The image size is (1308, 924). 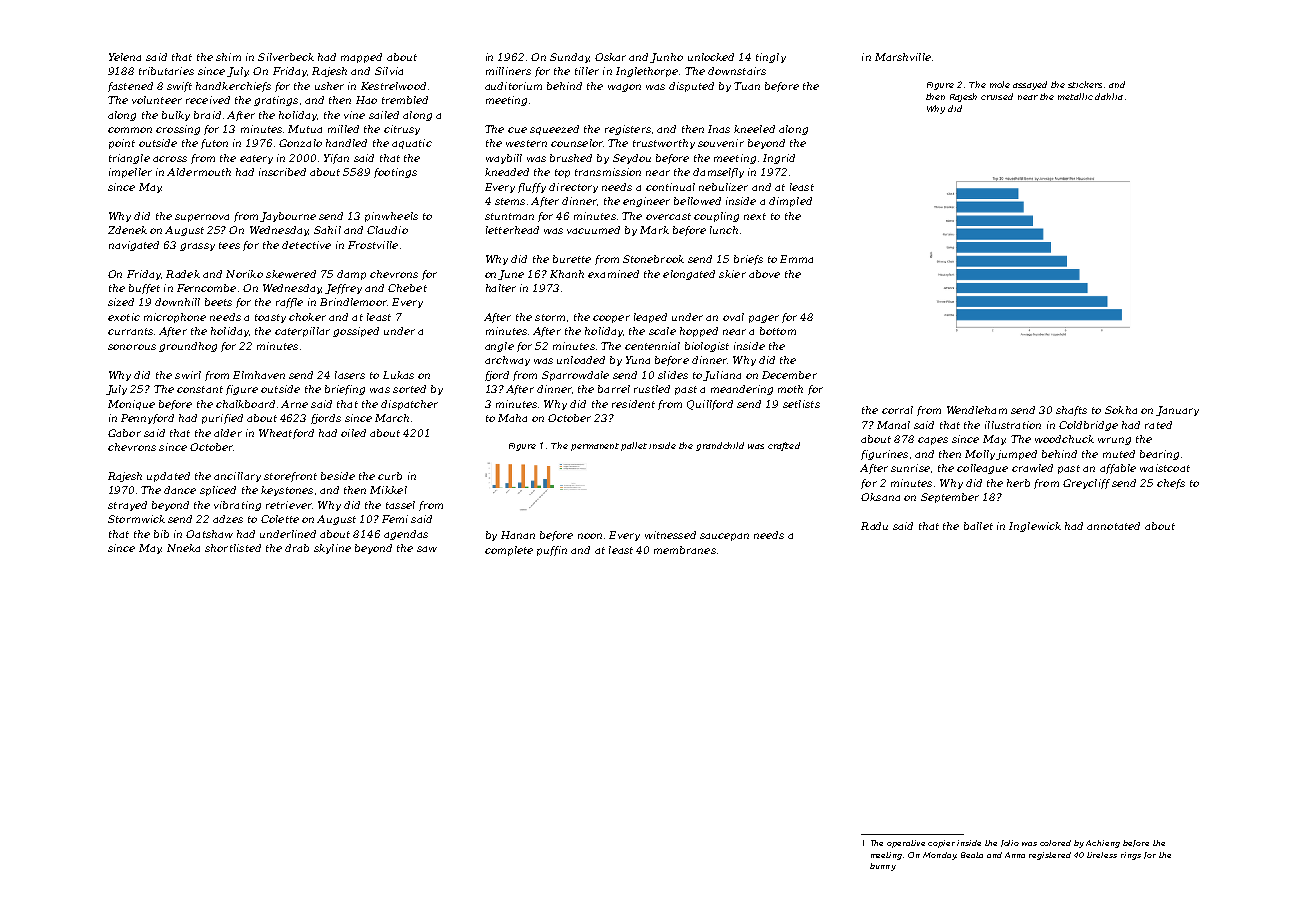 What do you see at coordinates (1113, 526) in the screenshot?
I see `annotated` at bounding box center [1113, 526].
